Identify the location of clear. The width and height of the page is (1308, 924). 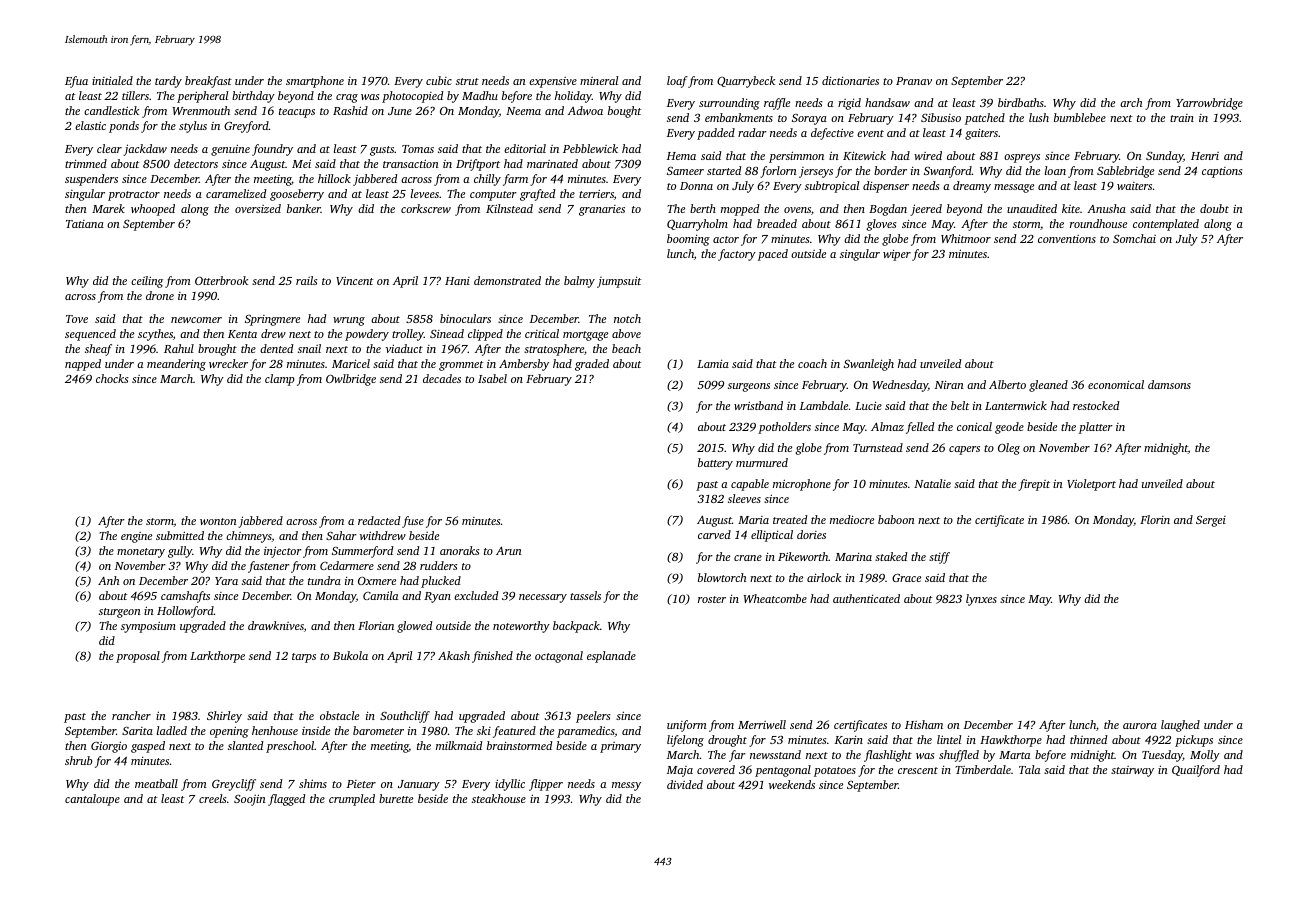
(109, 148).
